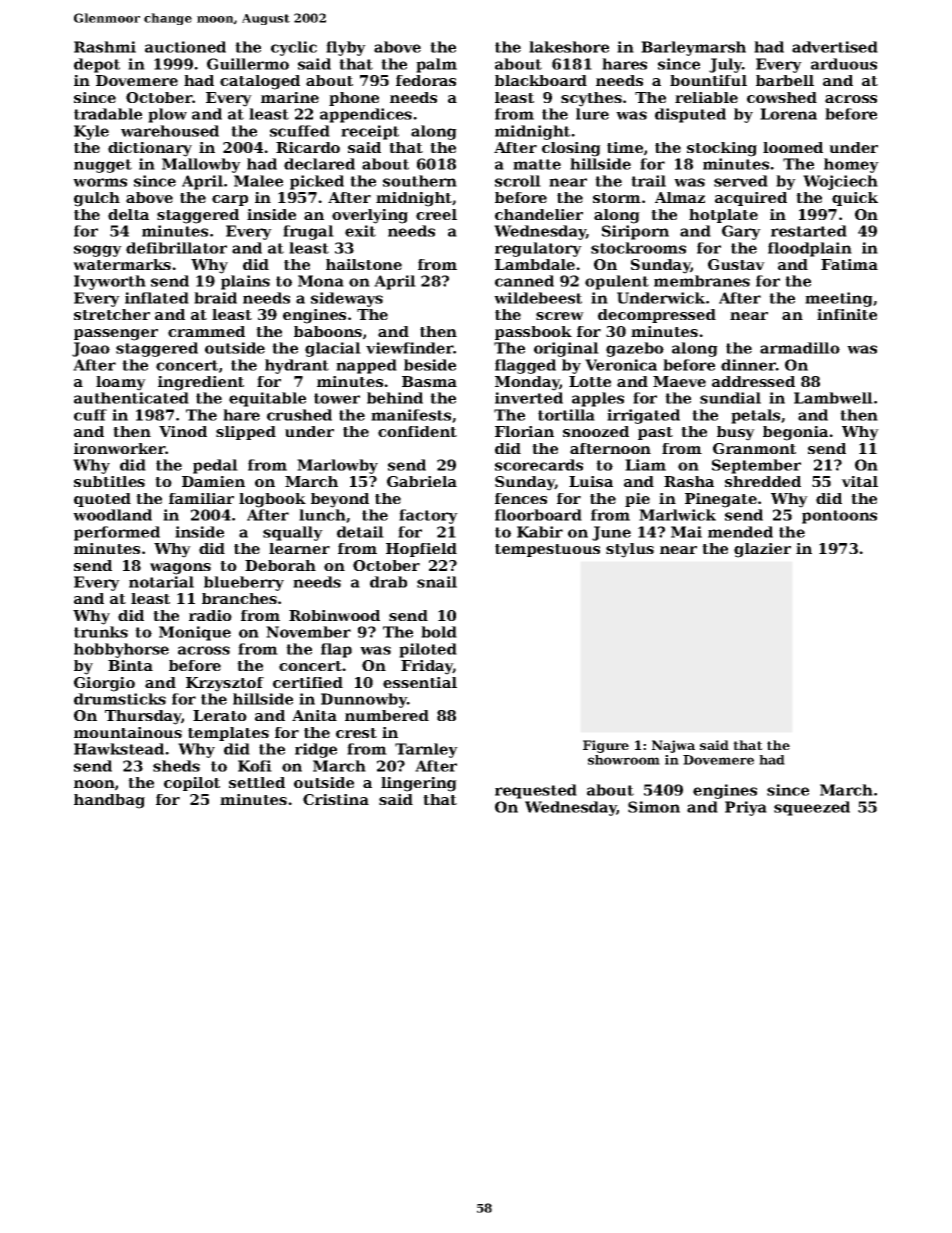 This screenshot has width=952, height=1233. Describe the element at coordinates (547, 550) in the screenshot. I see `tempestuous` at that location.
